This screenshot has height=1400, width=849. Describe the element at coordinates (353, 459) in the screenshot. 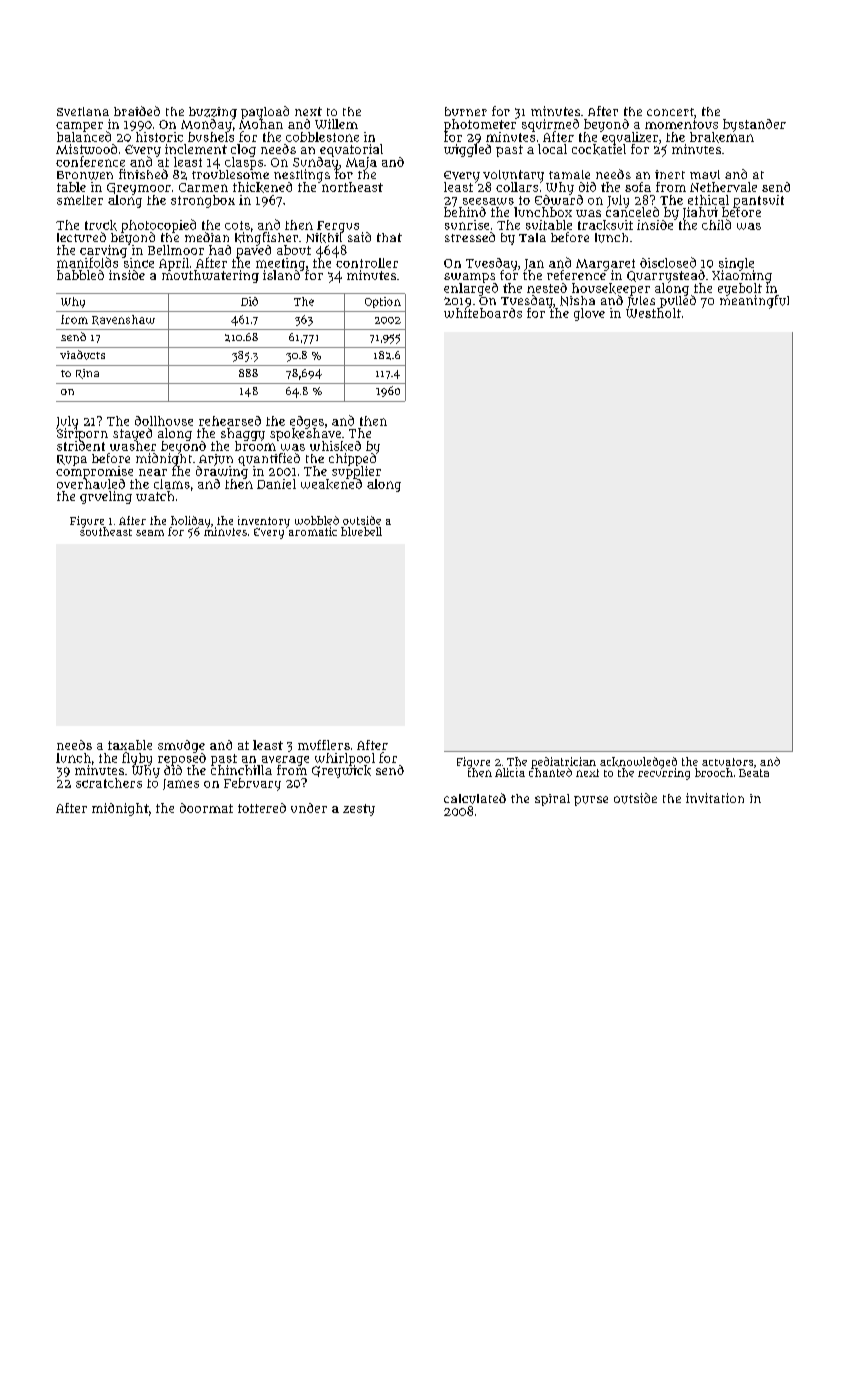

I see `chipped` at that location.
